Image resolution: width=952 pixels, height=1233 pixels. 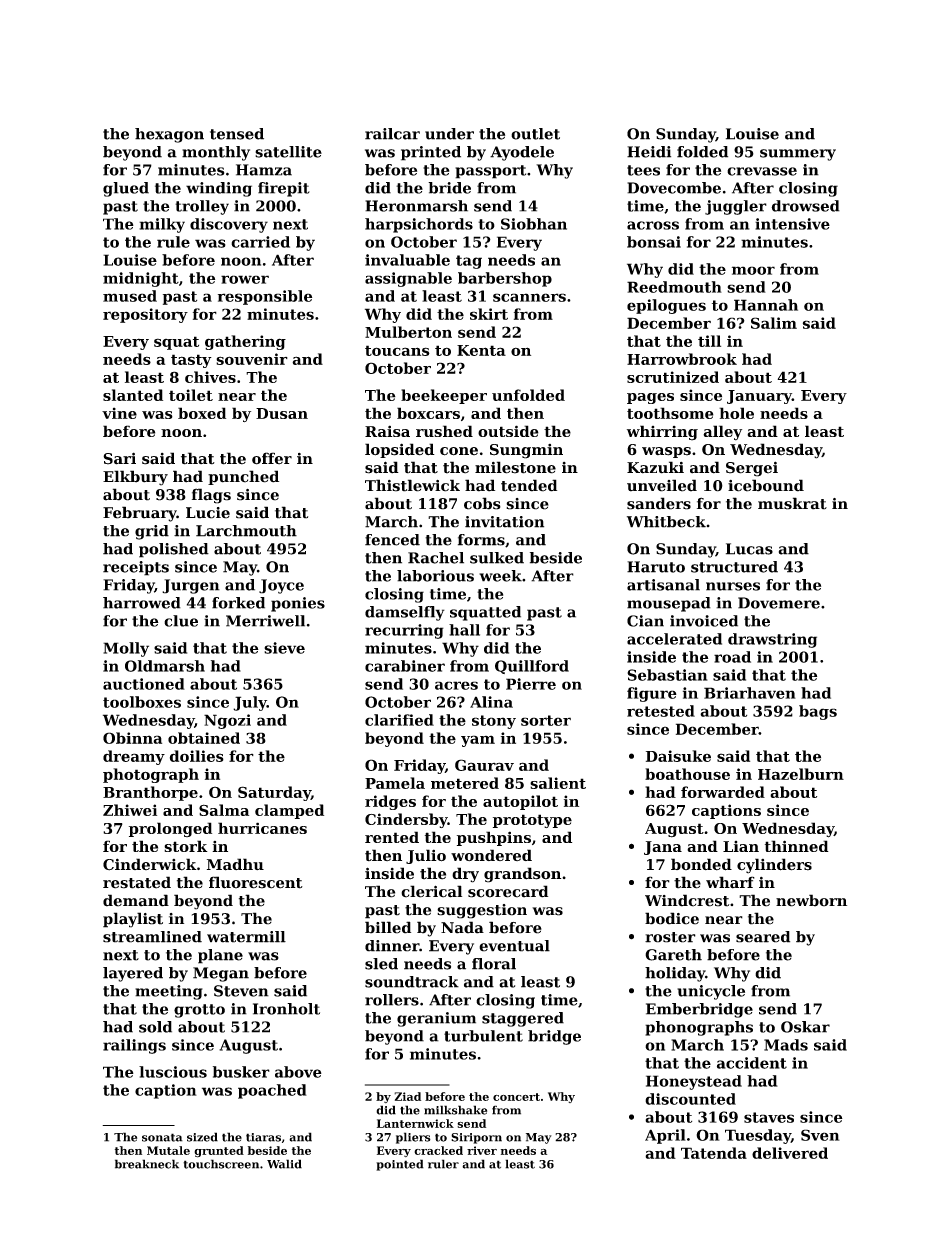 I want to click on fenced, so click(x=392, y=540).
